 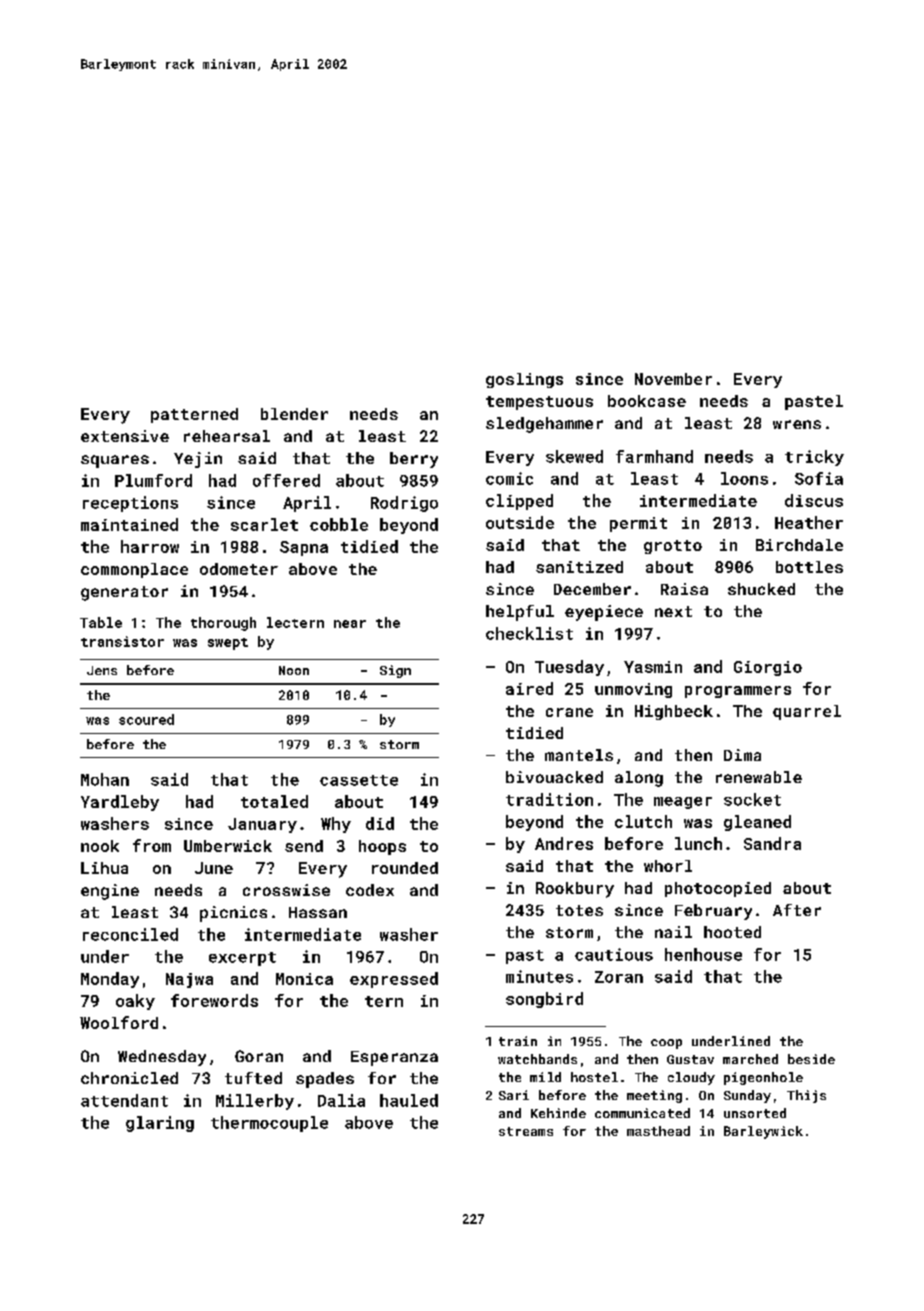 What do you see at coordinates (394, 980) in the screenshot?
I see `expressed` at bounding box center [394, 980].
